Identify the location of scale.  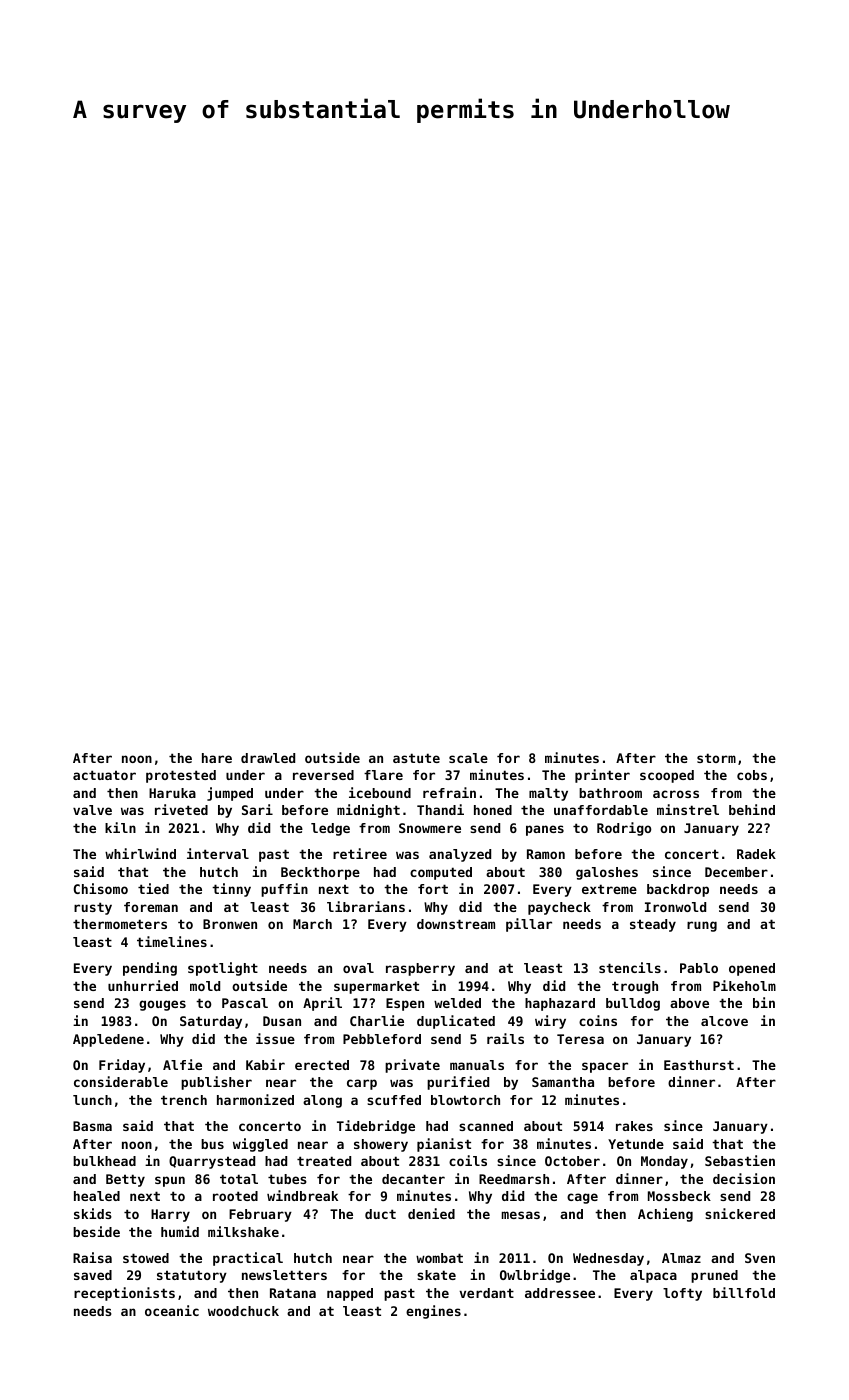
(468, 758).
